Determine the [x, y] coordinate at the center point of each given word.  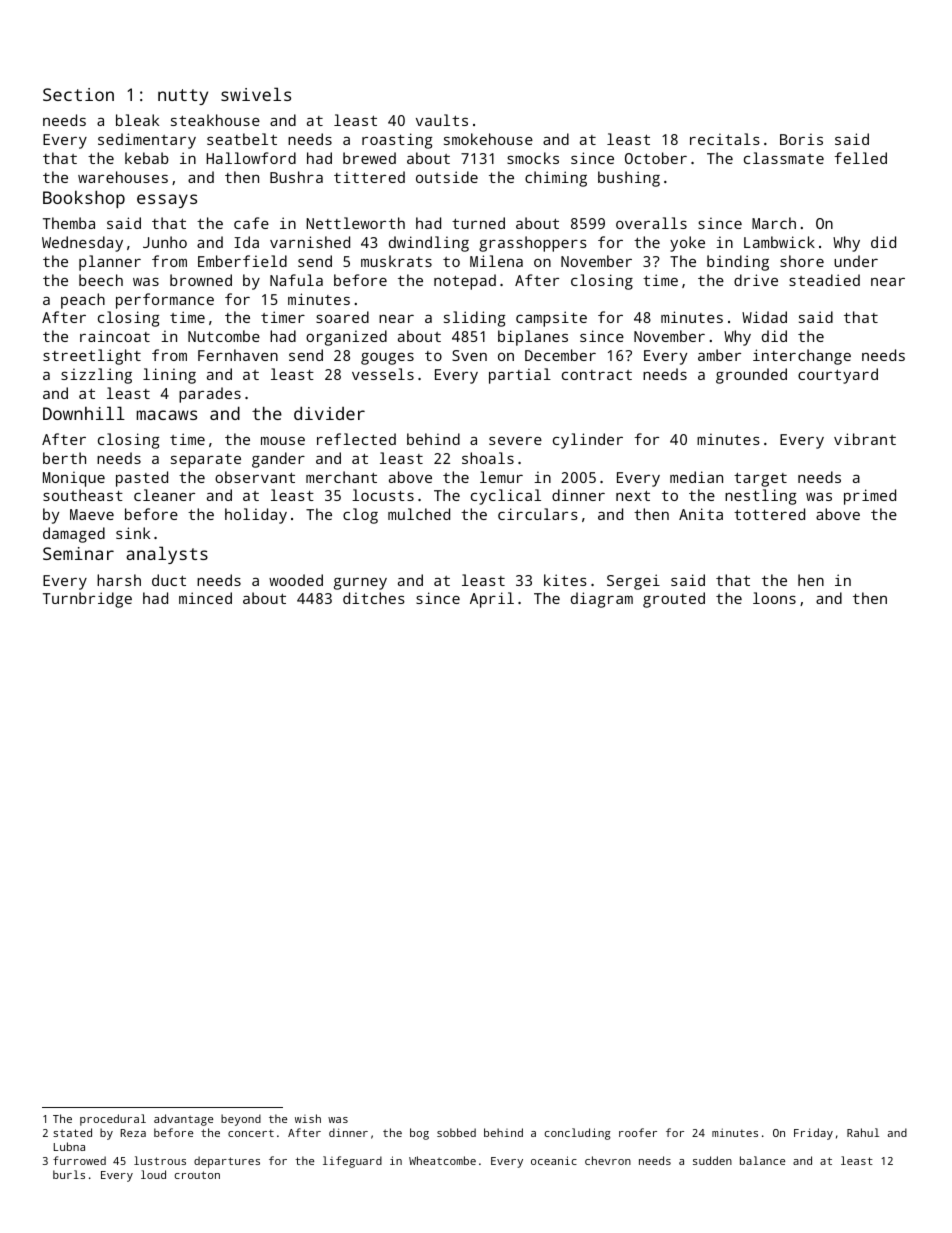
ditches [374, 598]
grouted [674, 600]
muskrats [396, 261]
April [492, 600]
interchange [802, 357]
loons [774, 598]
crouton [197, 1175]
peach [83, 301]
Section [78, 94]
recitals [725, 139]
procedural [113, 1120]
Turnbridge [87, 600]
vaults [442, 120]
